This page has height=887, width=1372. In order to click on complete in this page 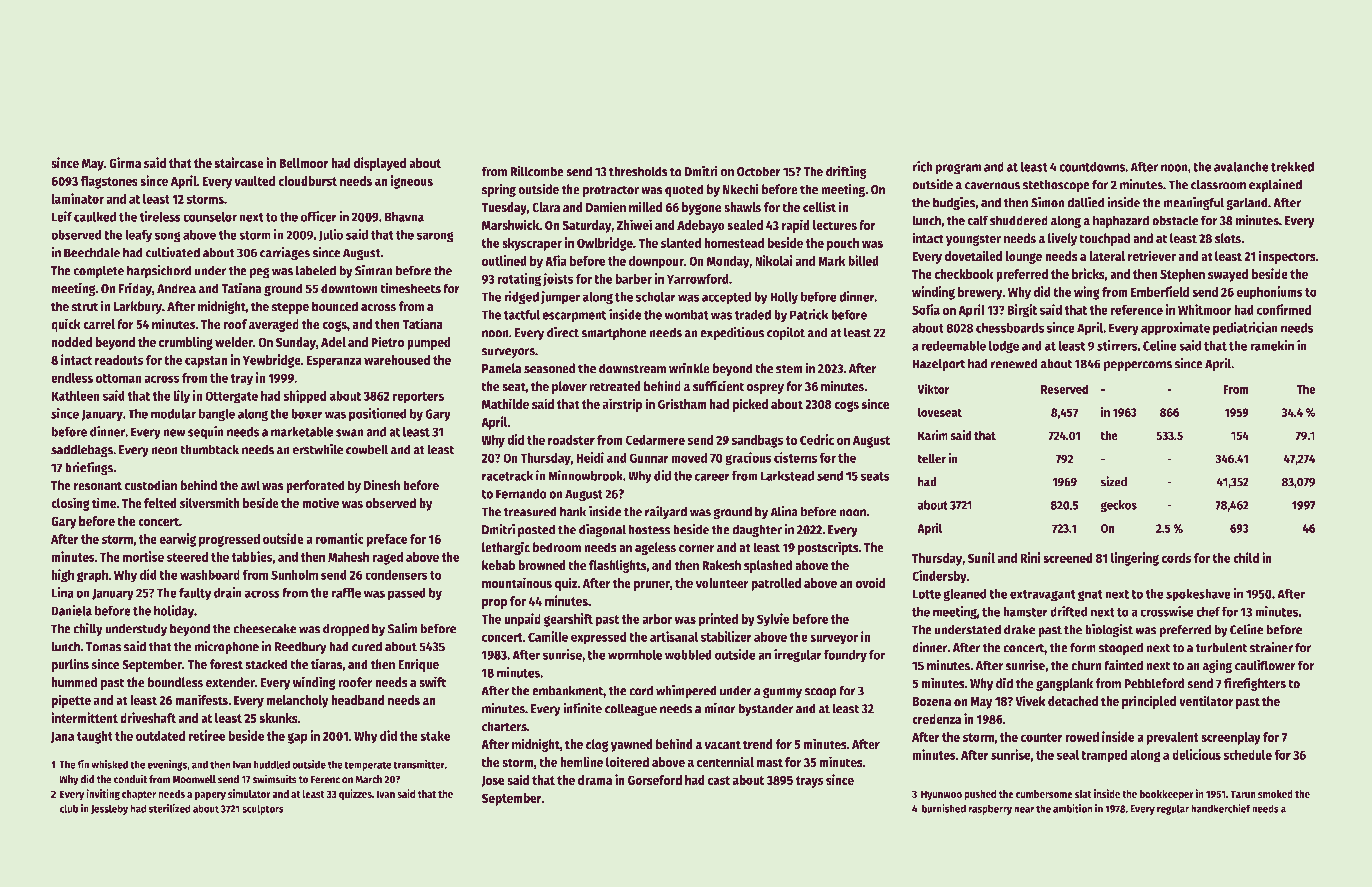, I will do `click(98, 271)`.
